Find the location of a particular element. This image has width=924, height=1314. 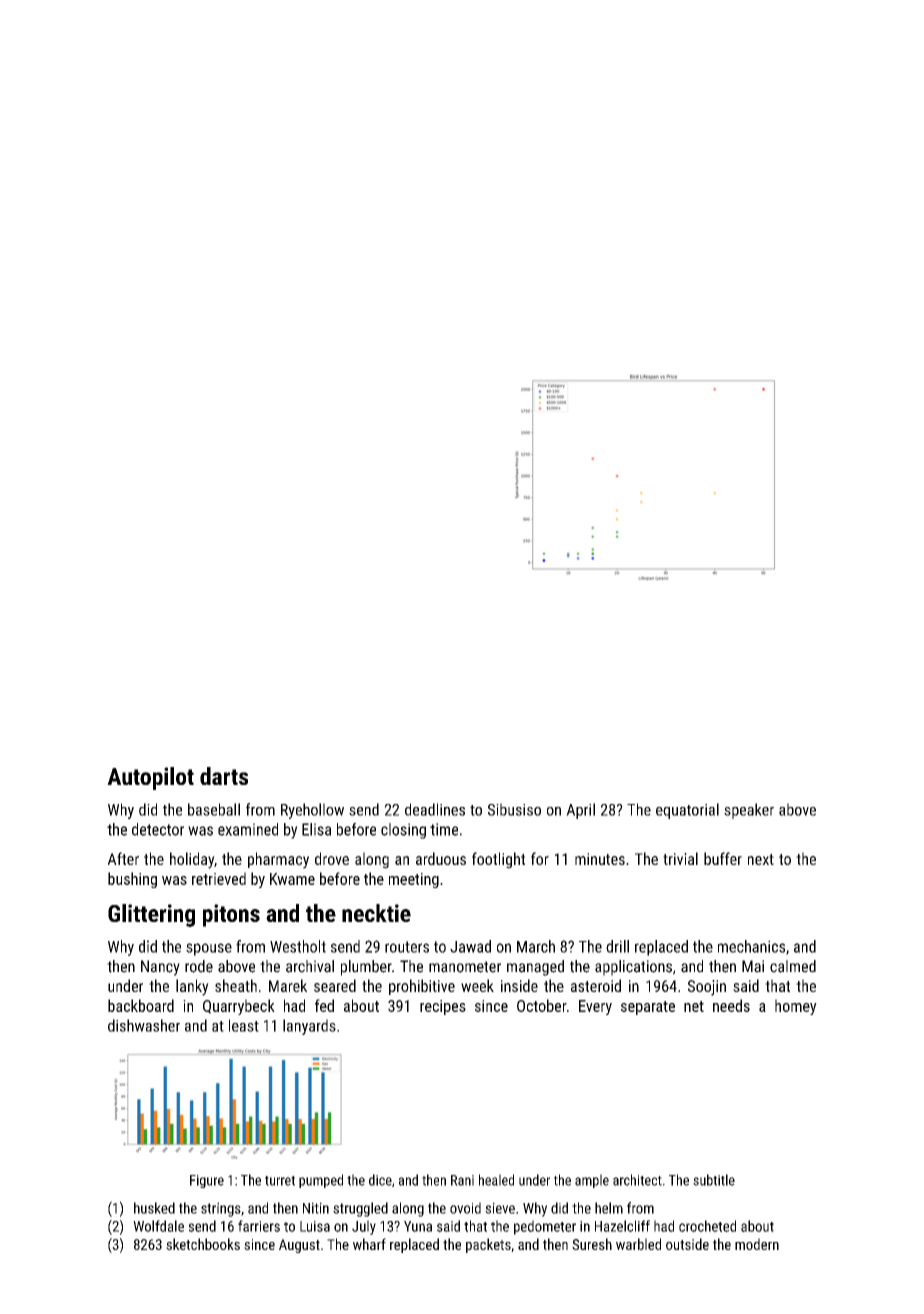

sketchbooks is located at coordinates (203, 1244).
